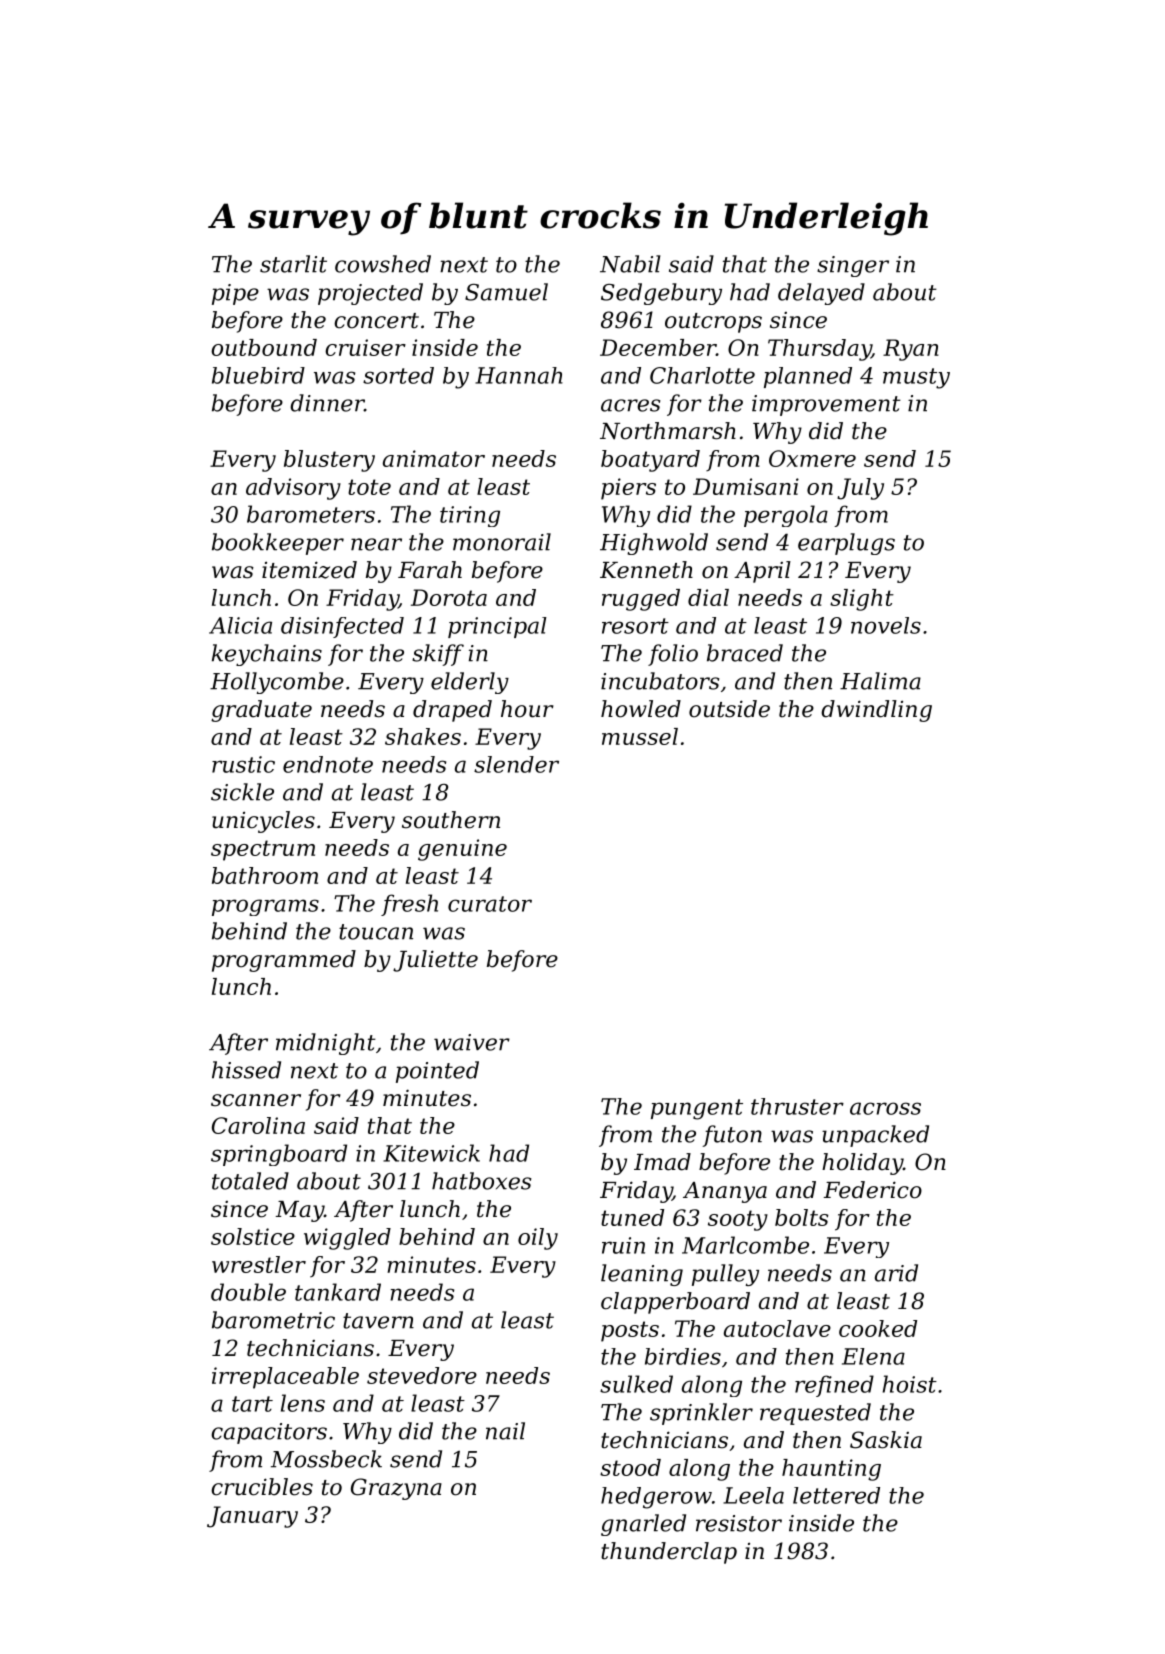 This screenshot has width=1165, height=1654. What do you see at coordinates (826, 405) in the screenshot?
I see `improvement` at bounding box center [826, 405].
